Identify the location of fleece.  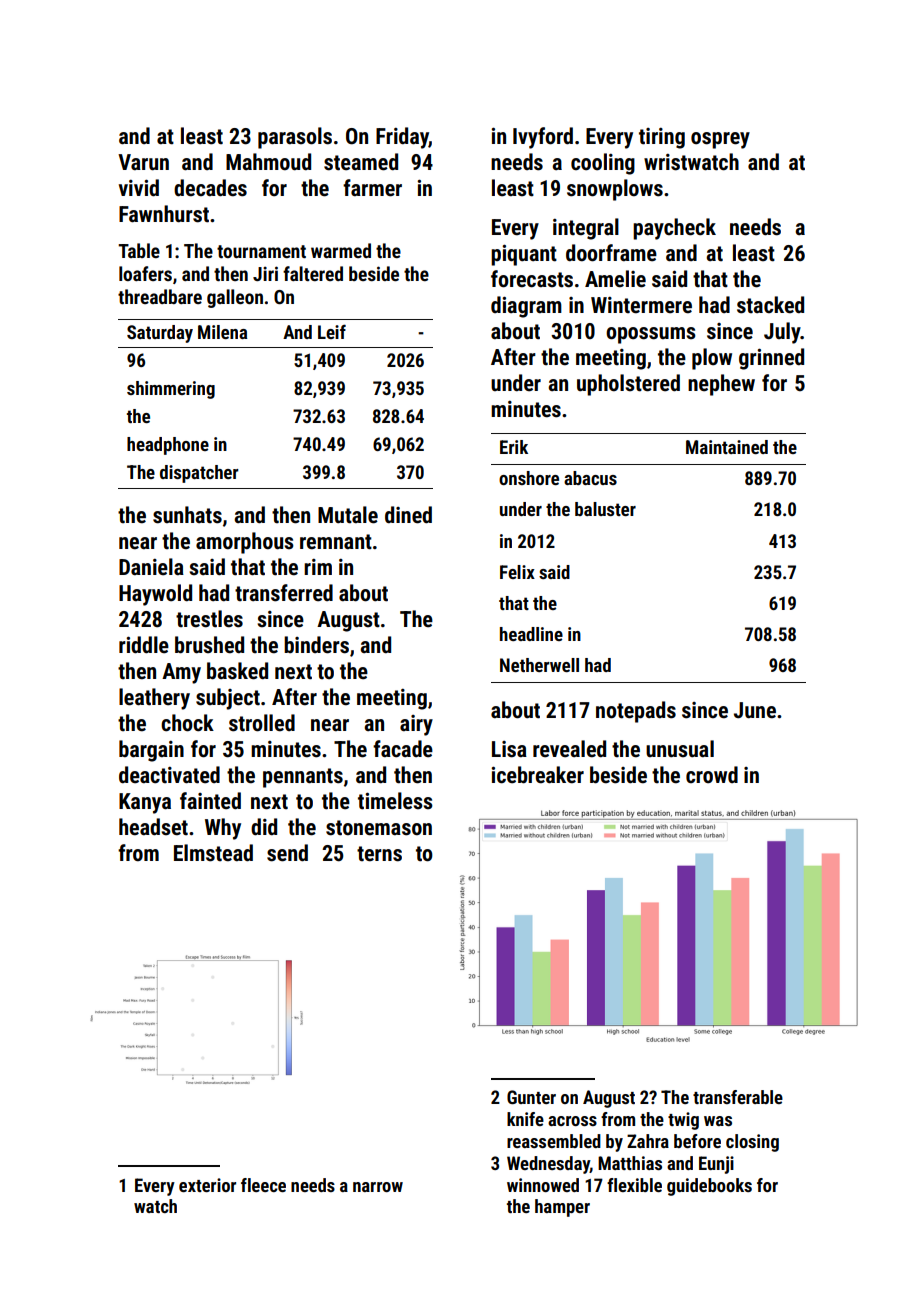
(263, 1185).
